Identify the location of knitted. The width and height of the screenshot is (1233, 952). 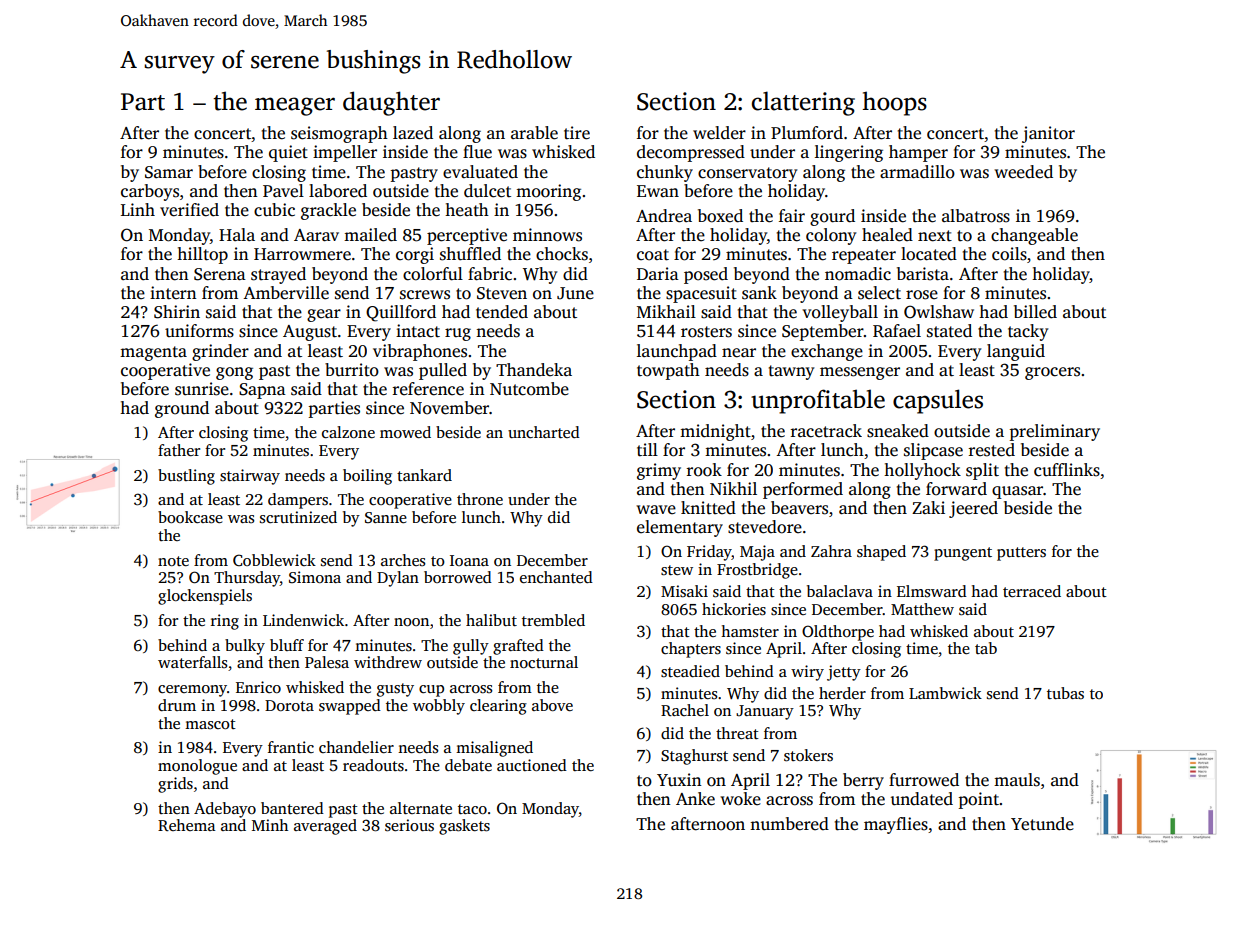
(708, 508).
